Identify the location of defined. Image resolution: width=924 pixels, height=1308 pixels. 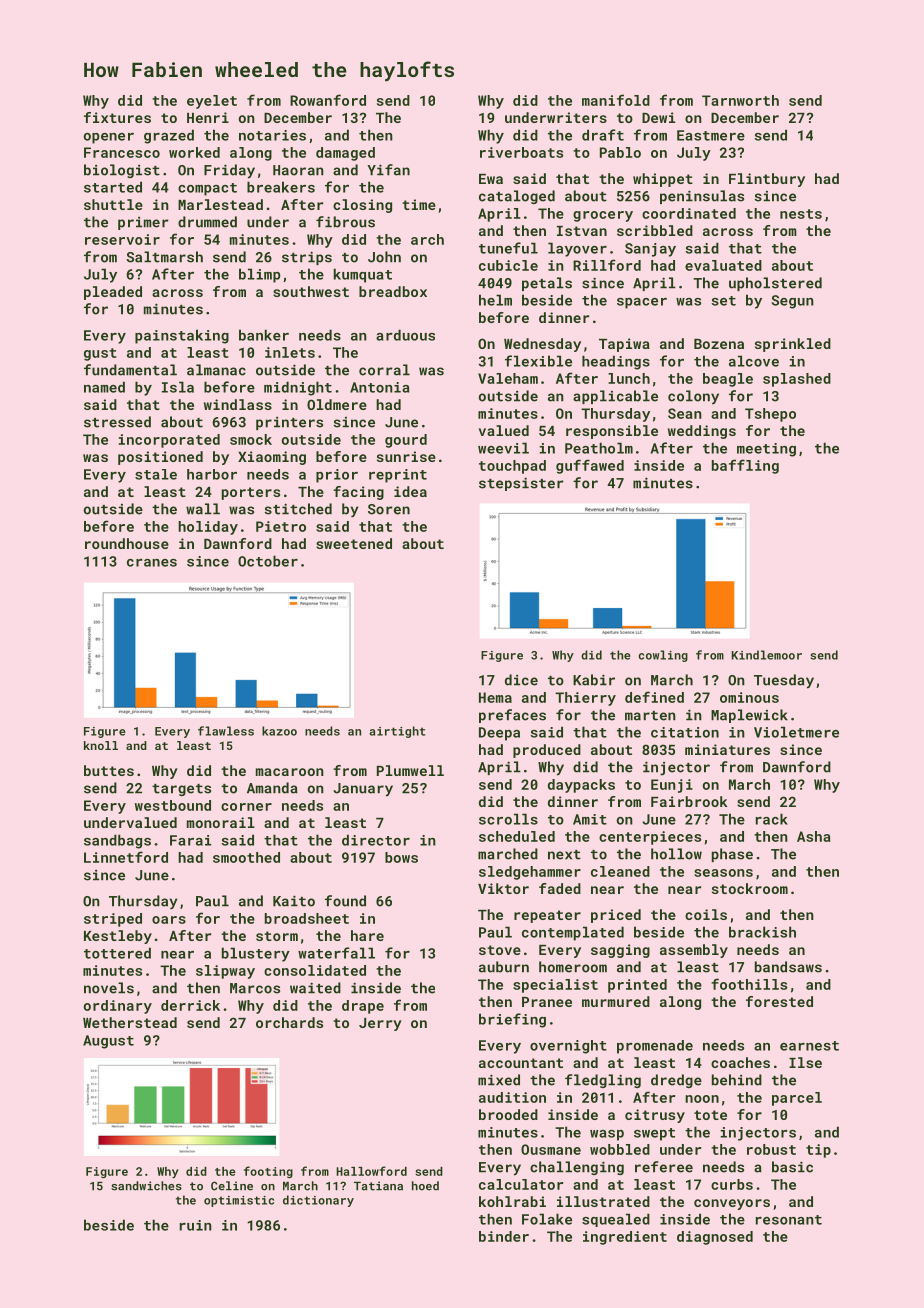
(654, 697).
